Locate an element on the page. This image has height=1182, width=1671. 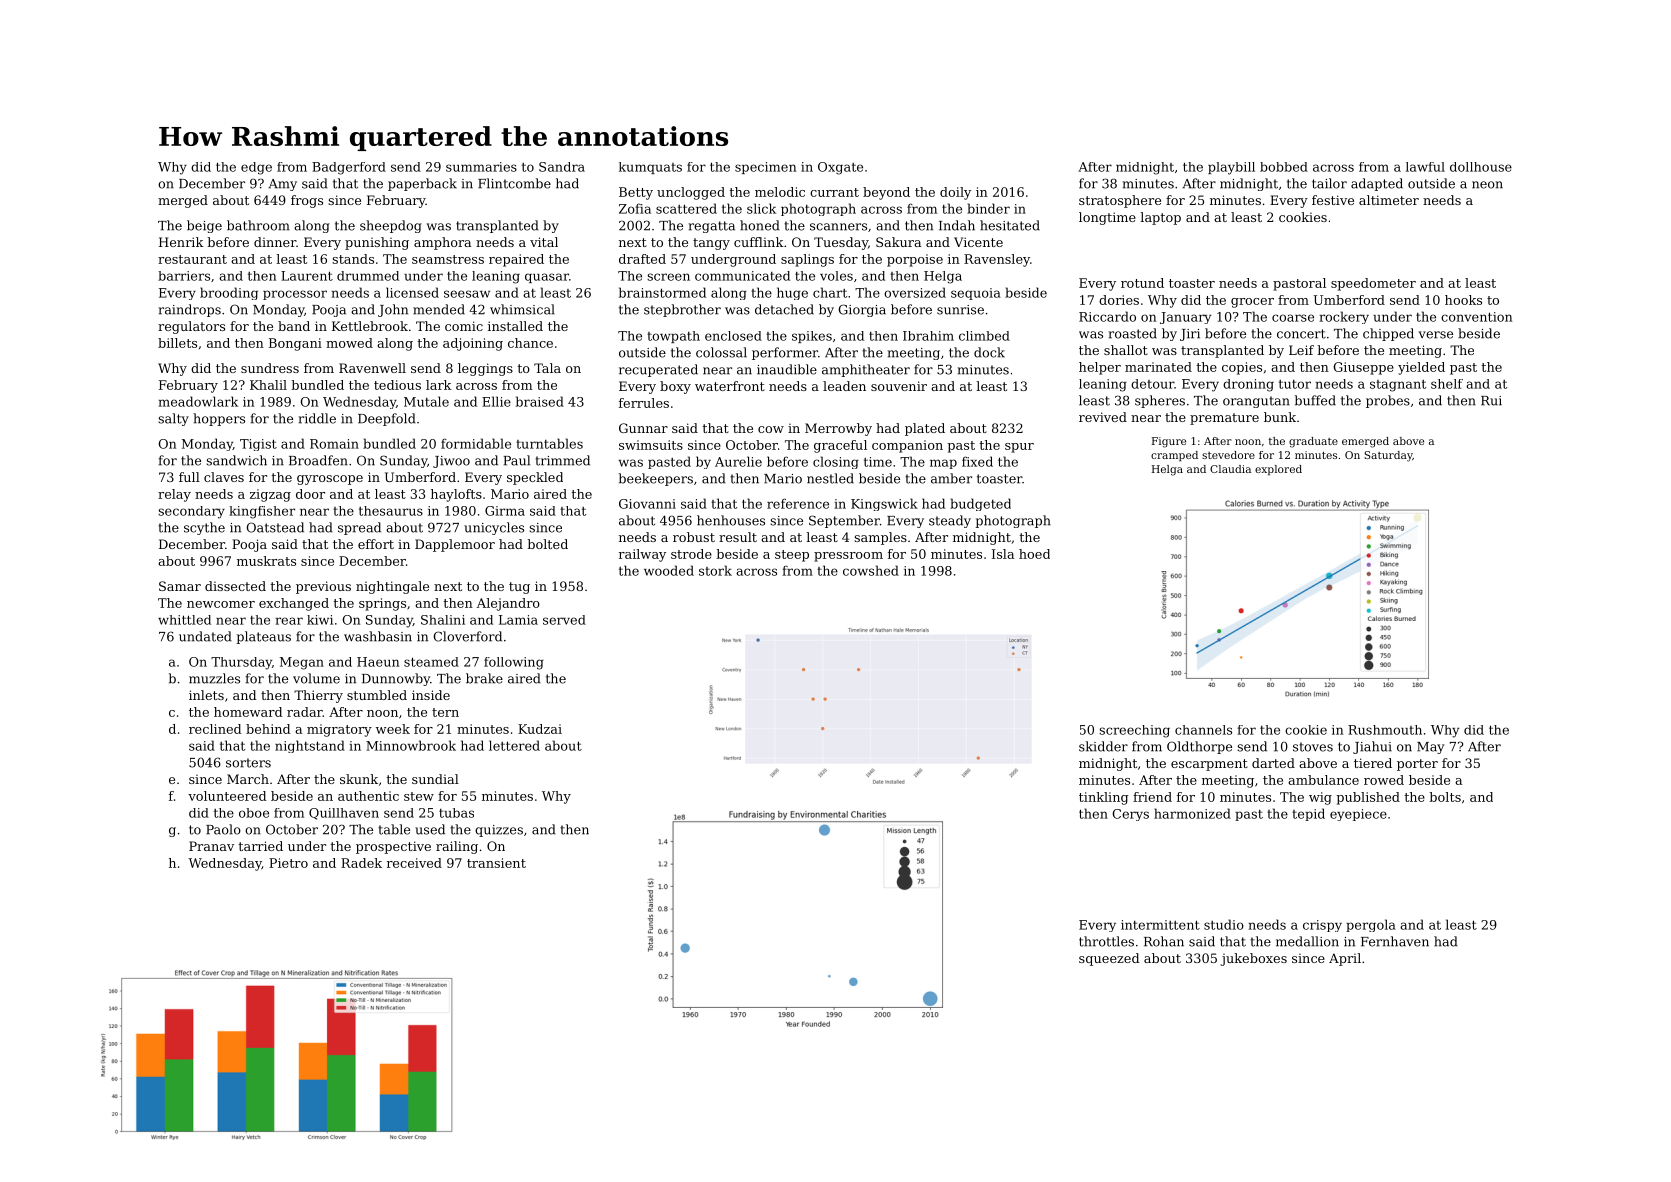
ambulance is located at coordinates (1323, 780).
